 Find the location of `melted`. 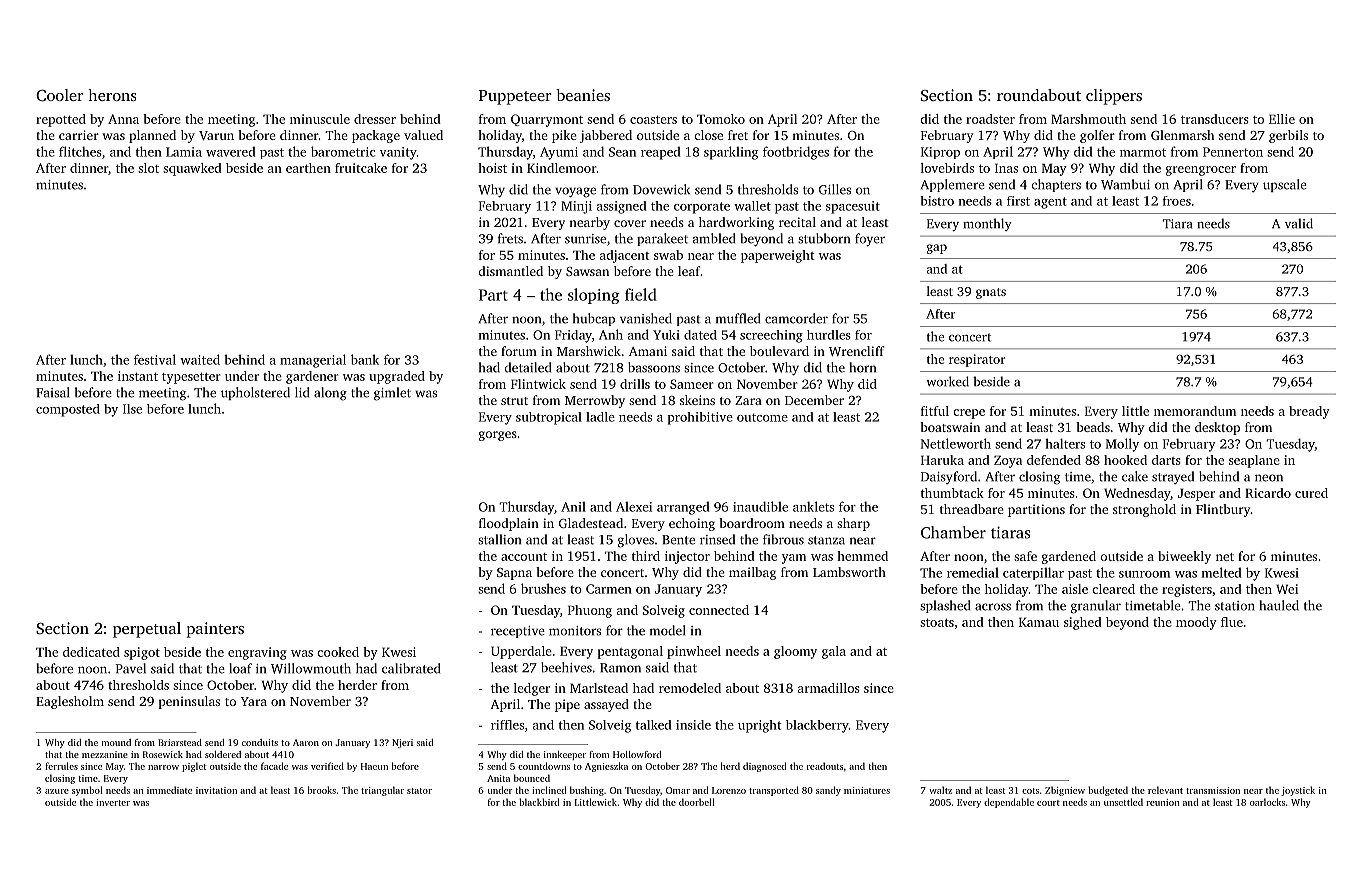

melted is located at coordinates (1221, 572).
